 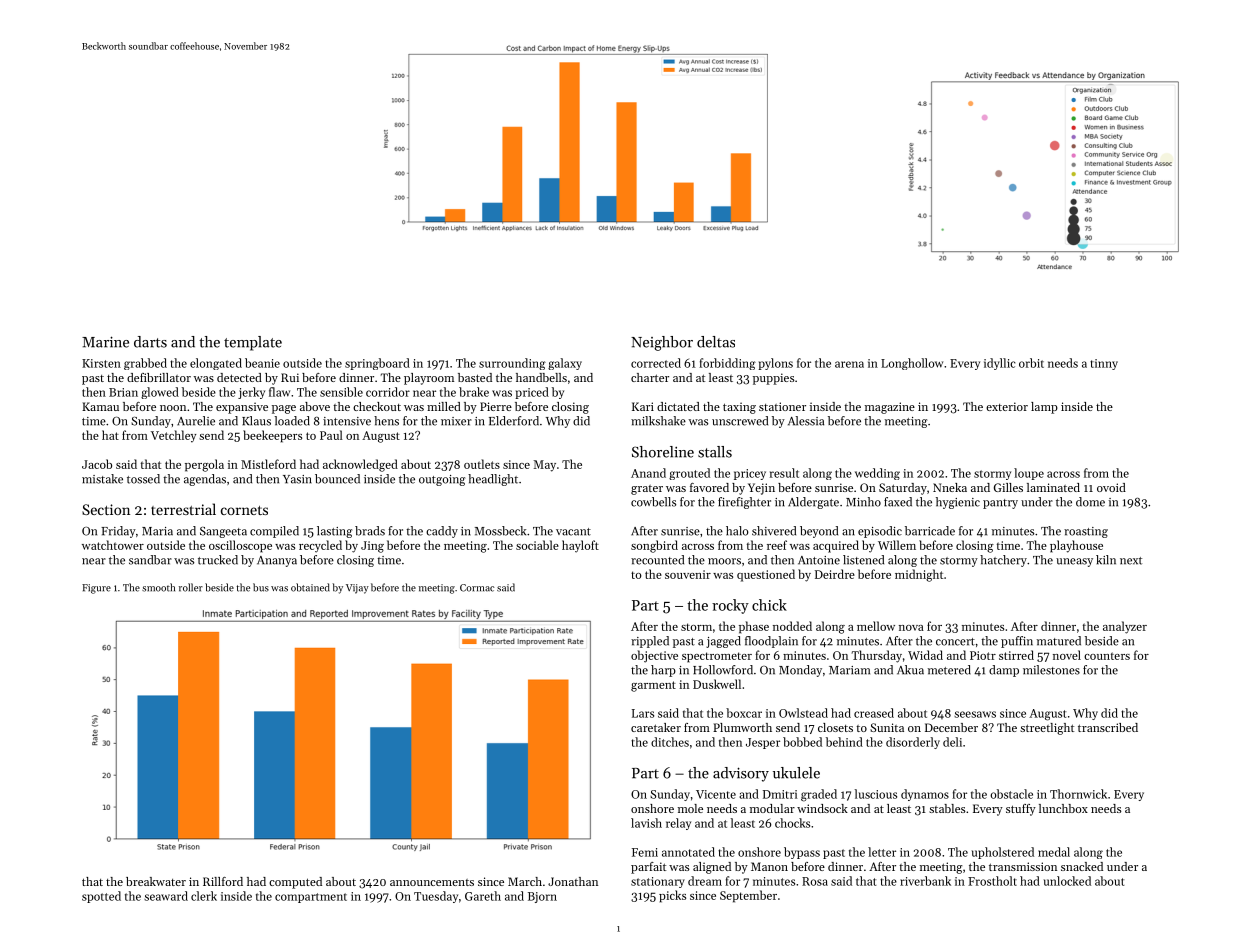 I want to click on Figure, so click(x=96, y=589).
